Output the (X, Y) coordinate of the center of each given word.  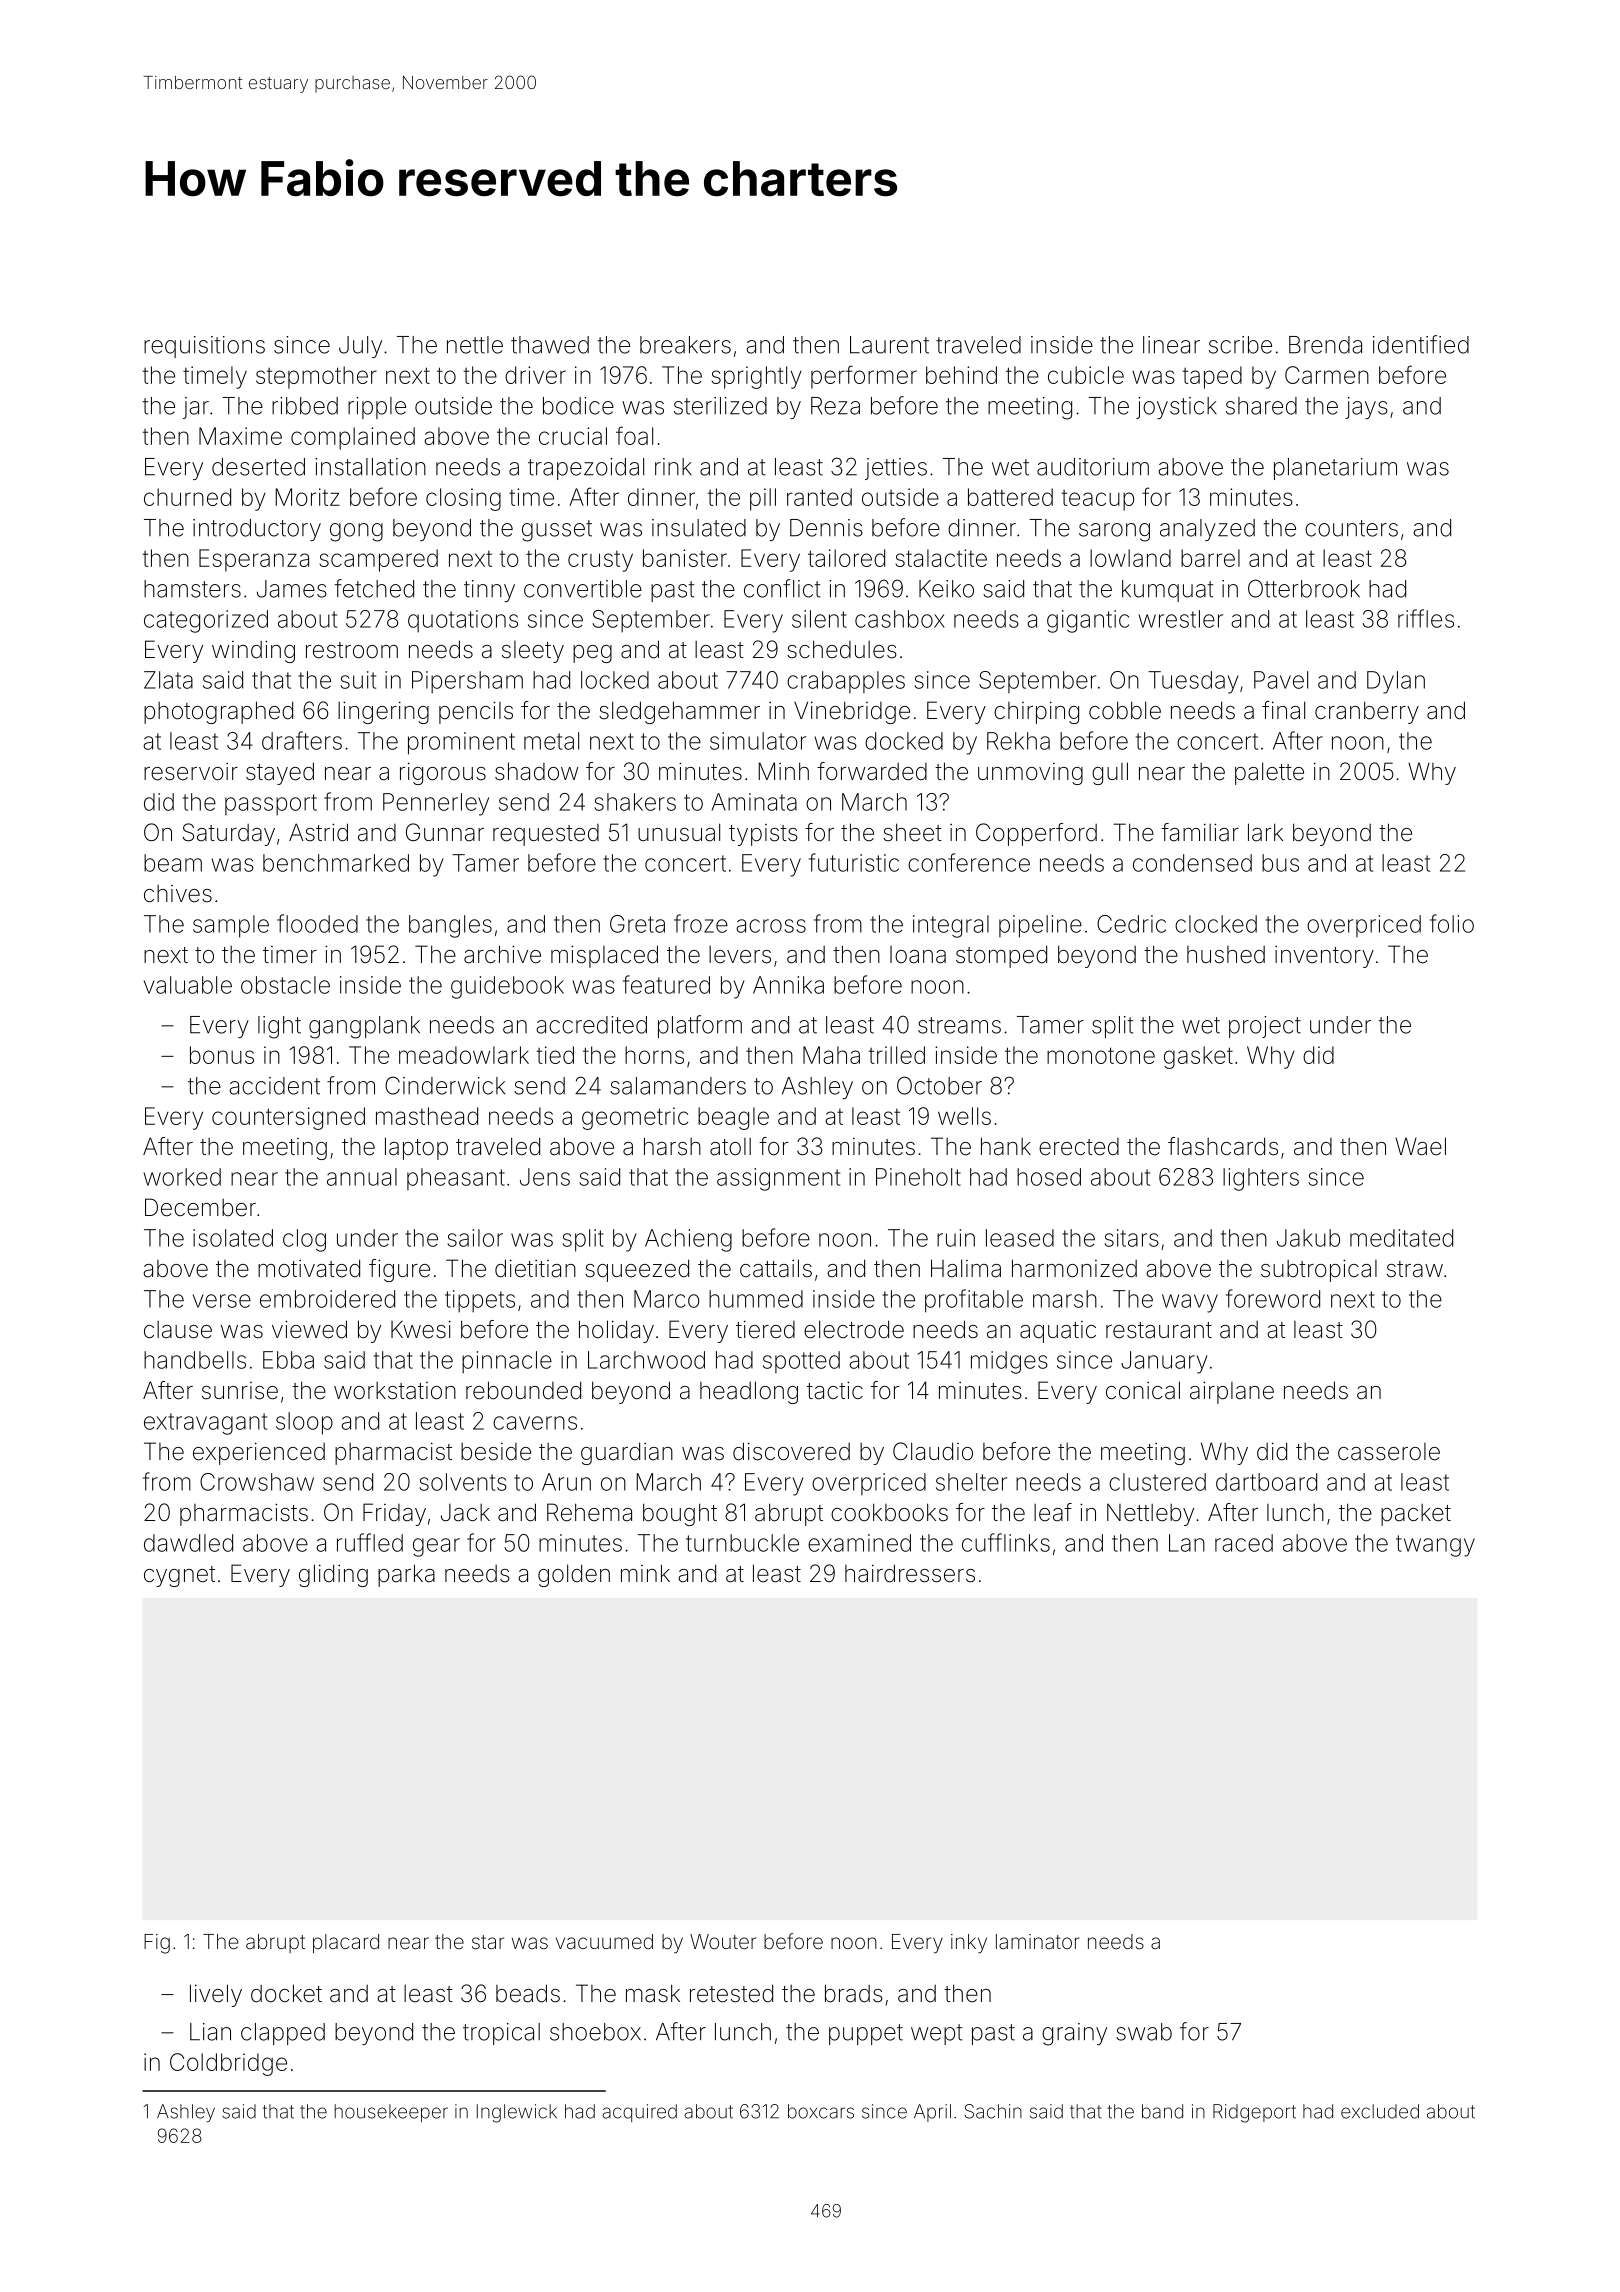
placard (346, 1943)
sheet (912, 832)
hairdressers (910, 1573)
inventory (1324, 957)
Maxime (240, 436)
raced (1244, 1543)
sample (231, 926)
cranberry (1367, 712)
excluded (1380, 2111)
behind (961, 375)
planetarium (1335, 469)
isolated (233, 1238)
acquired (639, 2113)
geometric (635, 1118)
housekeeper (391, 2113)
